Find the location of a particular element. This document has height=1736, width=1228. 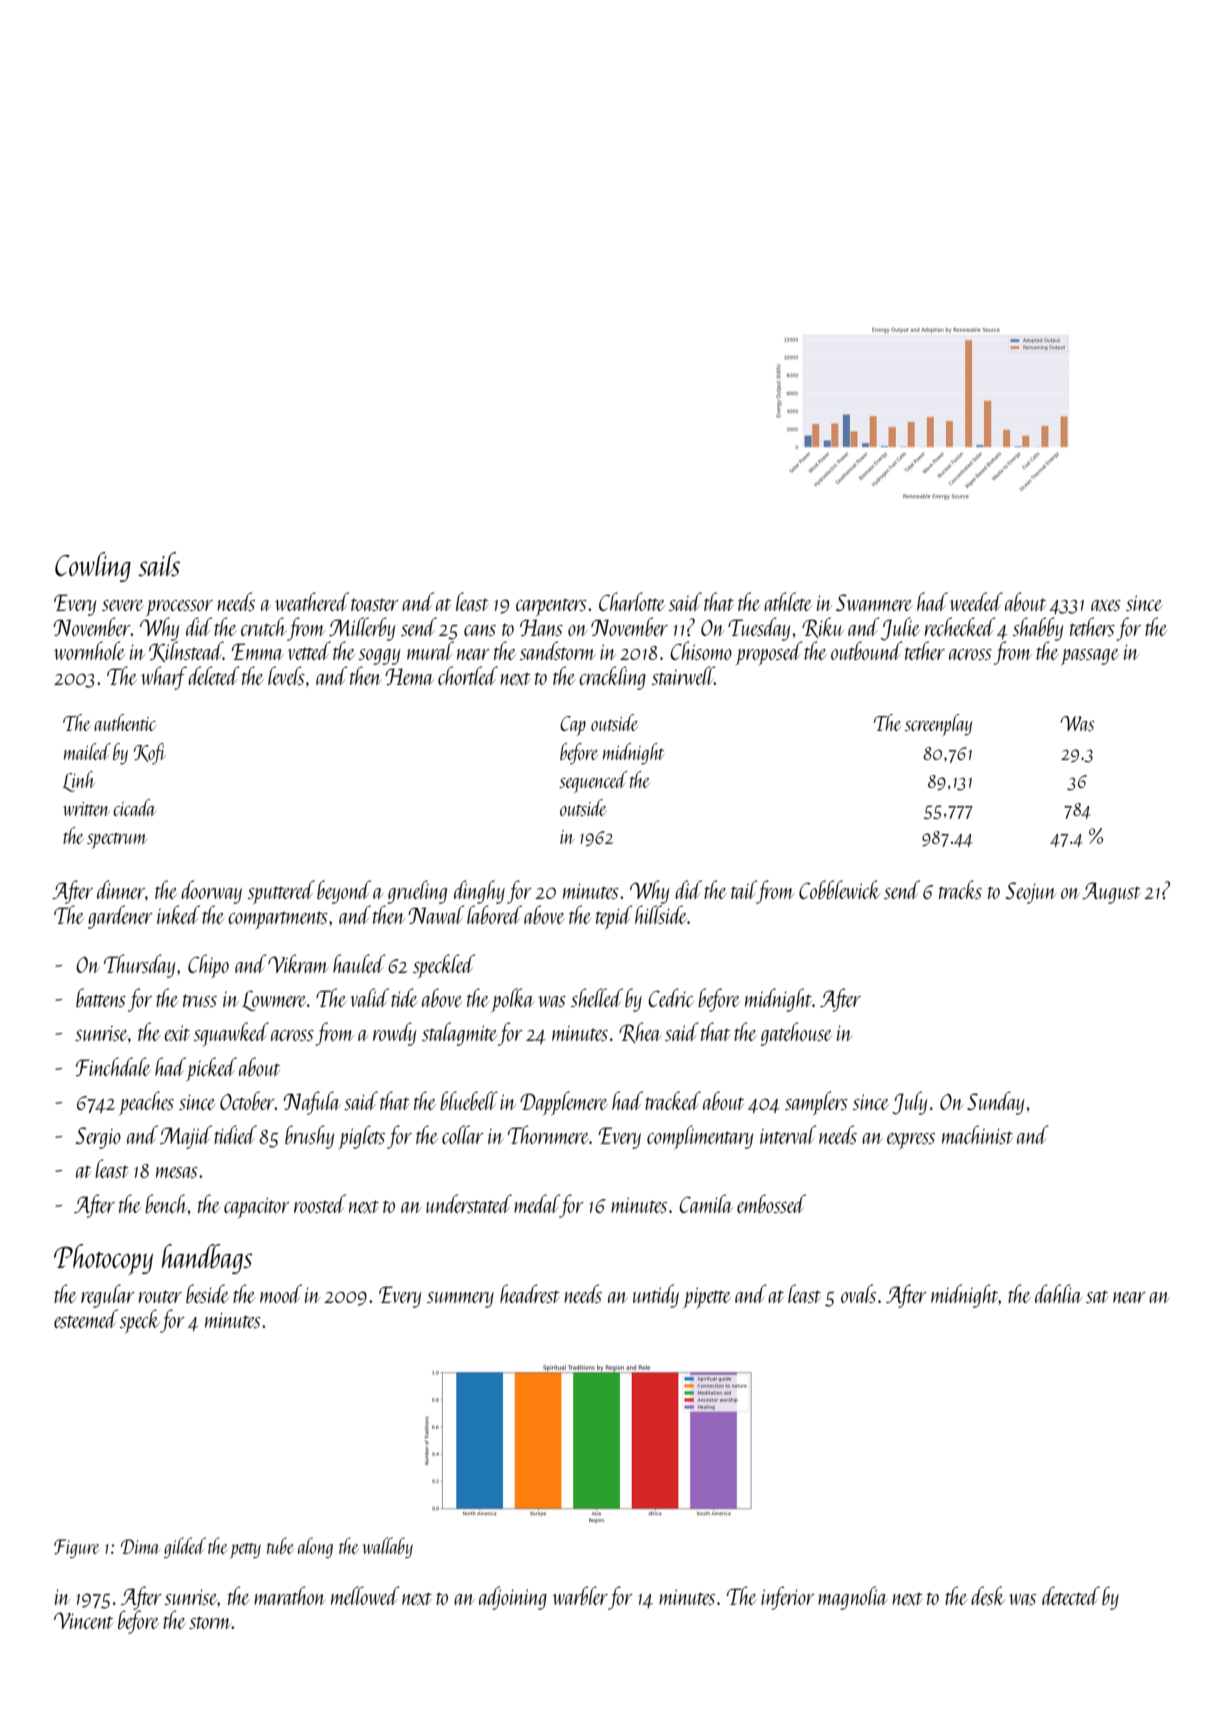

cicada is located at coordinates (134, 807).
